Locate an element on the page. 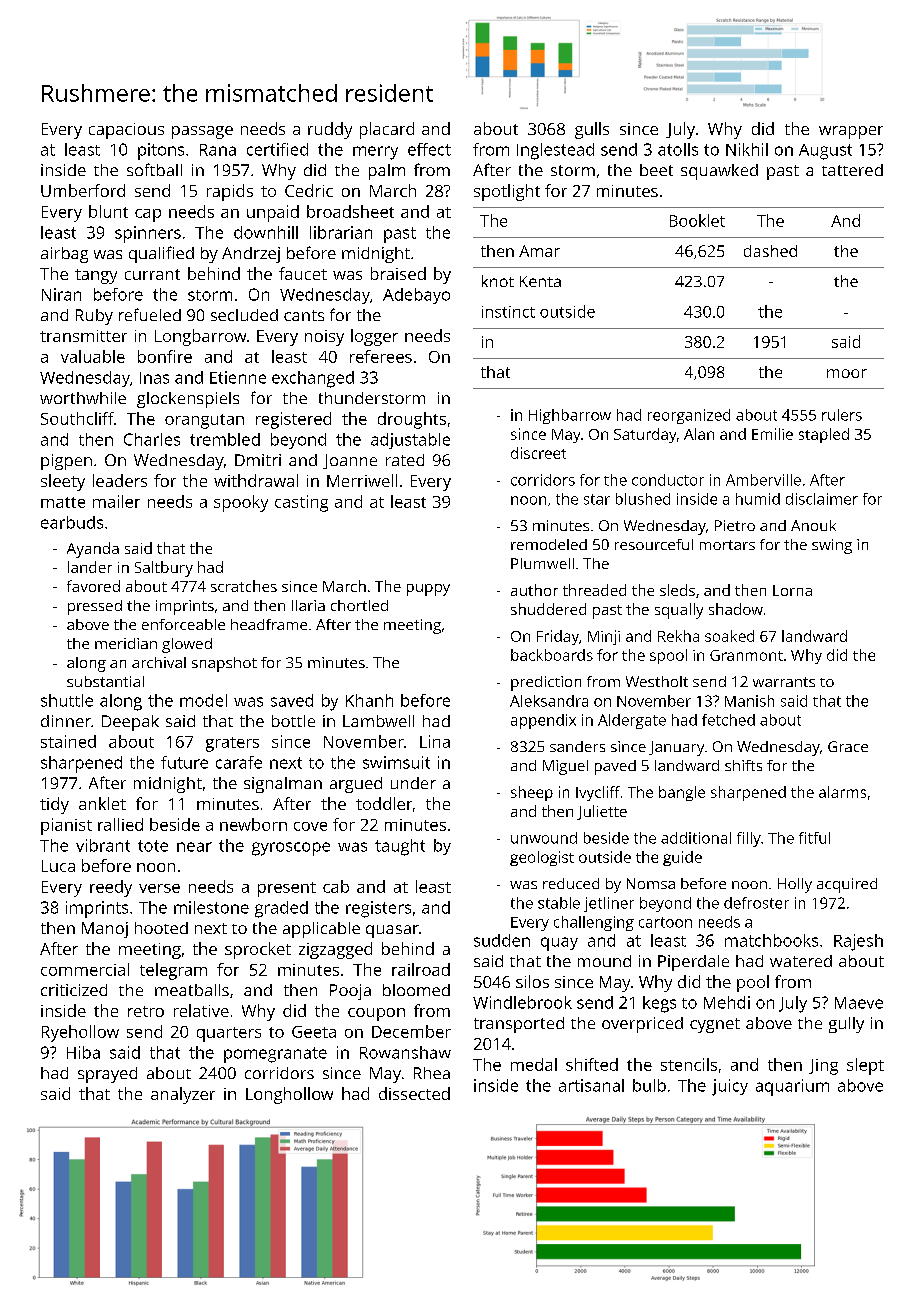 Image resolution: width=924 pixels, height=1308 pixels. ruddy is located at coordinates (330, 130).
